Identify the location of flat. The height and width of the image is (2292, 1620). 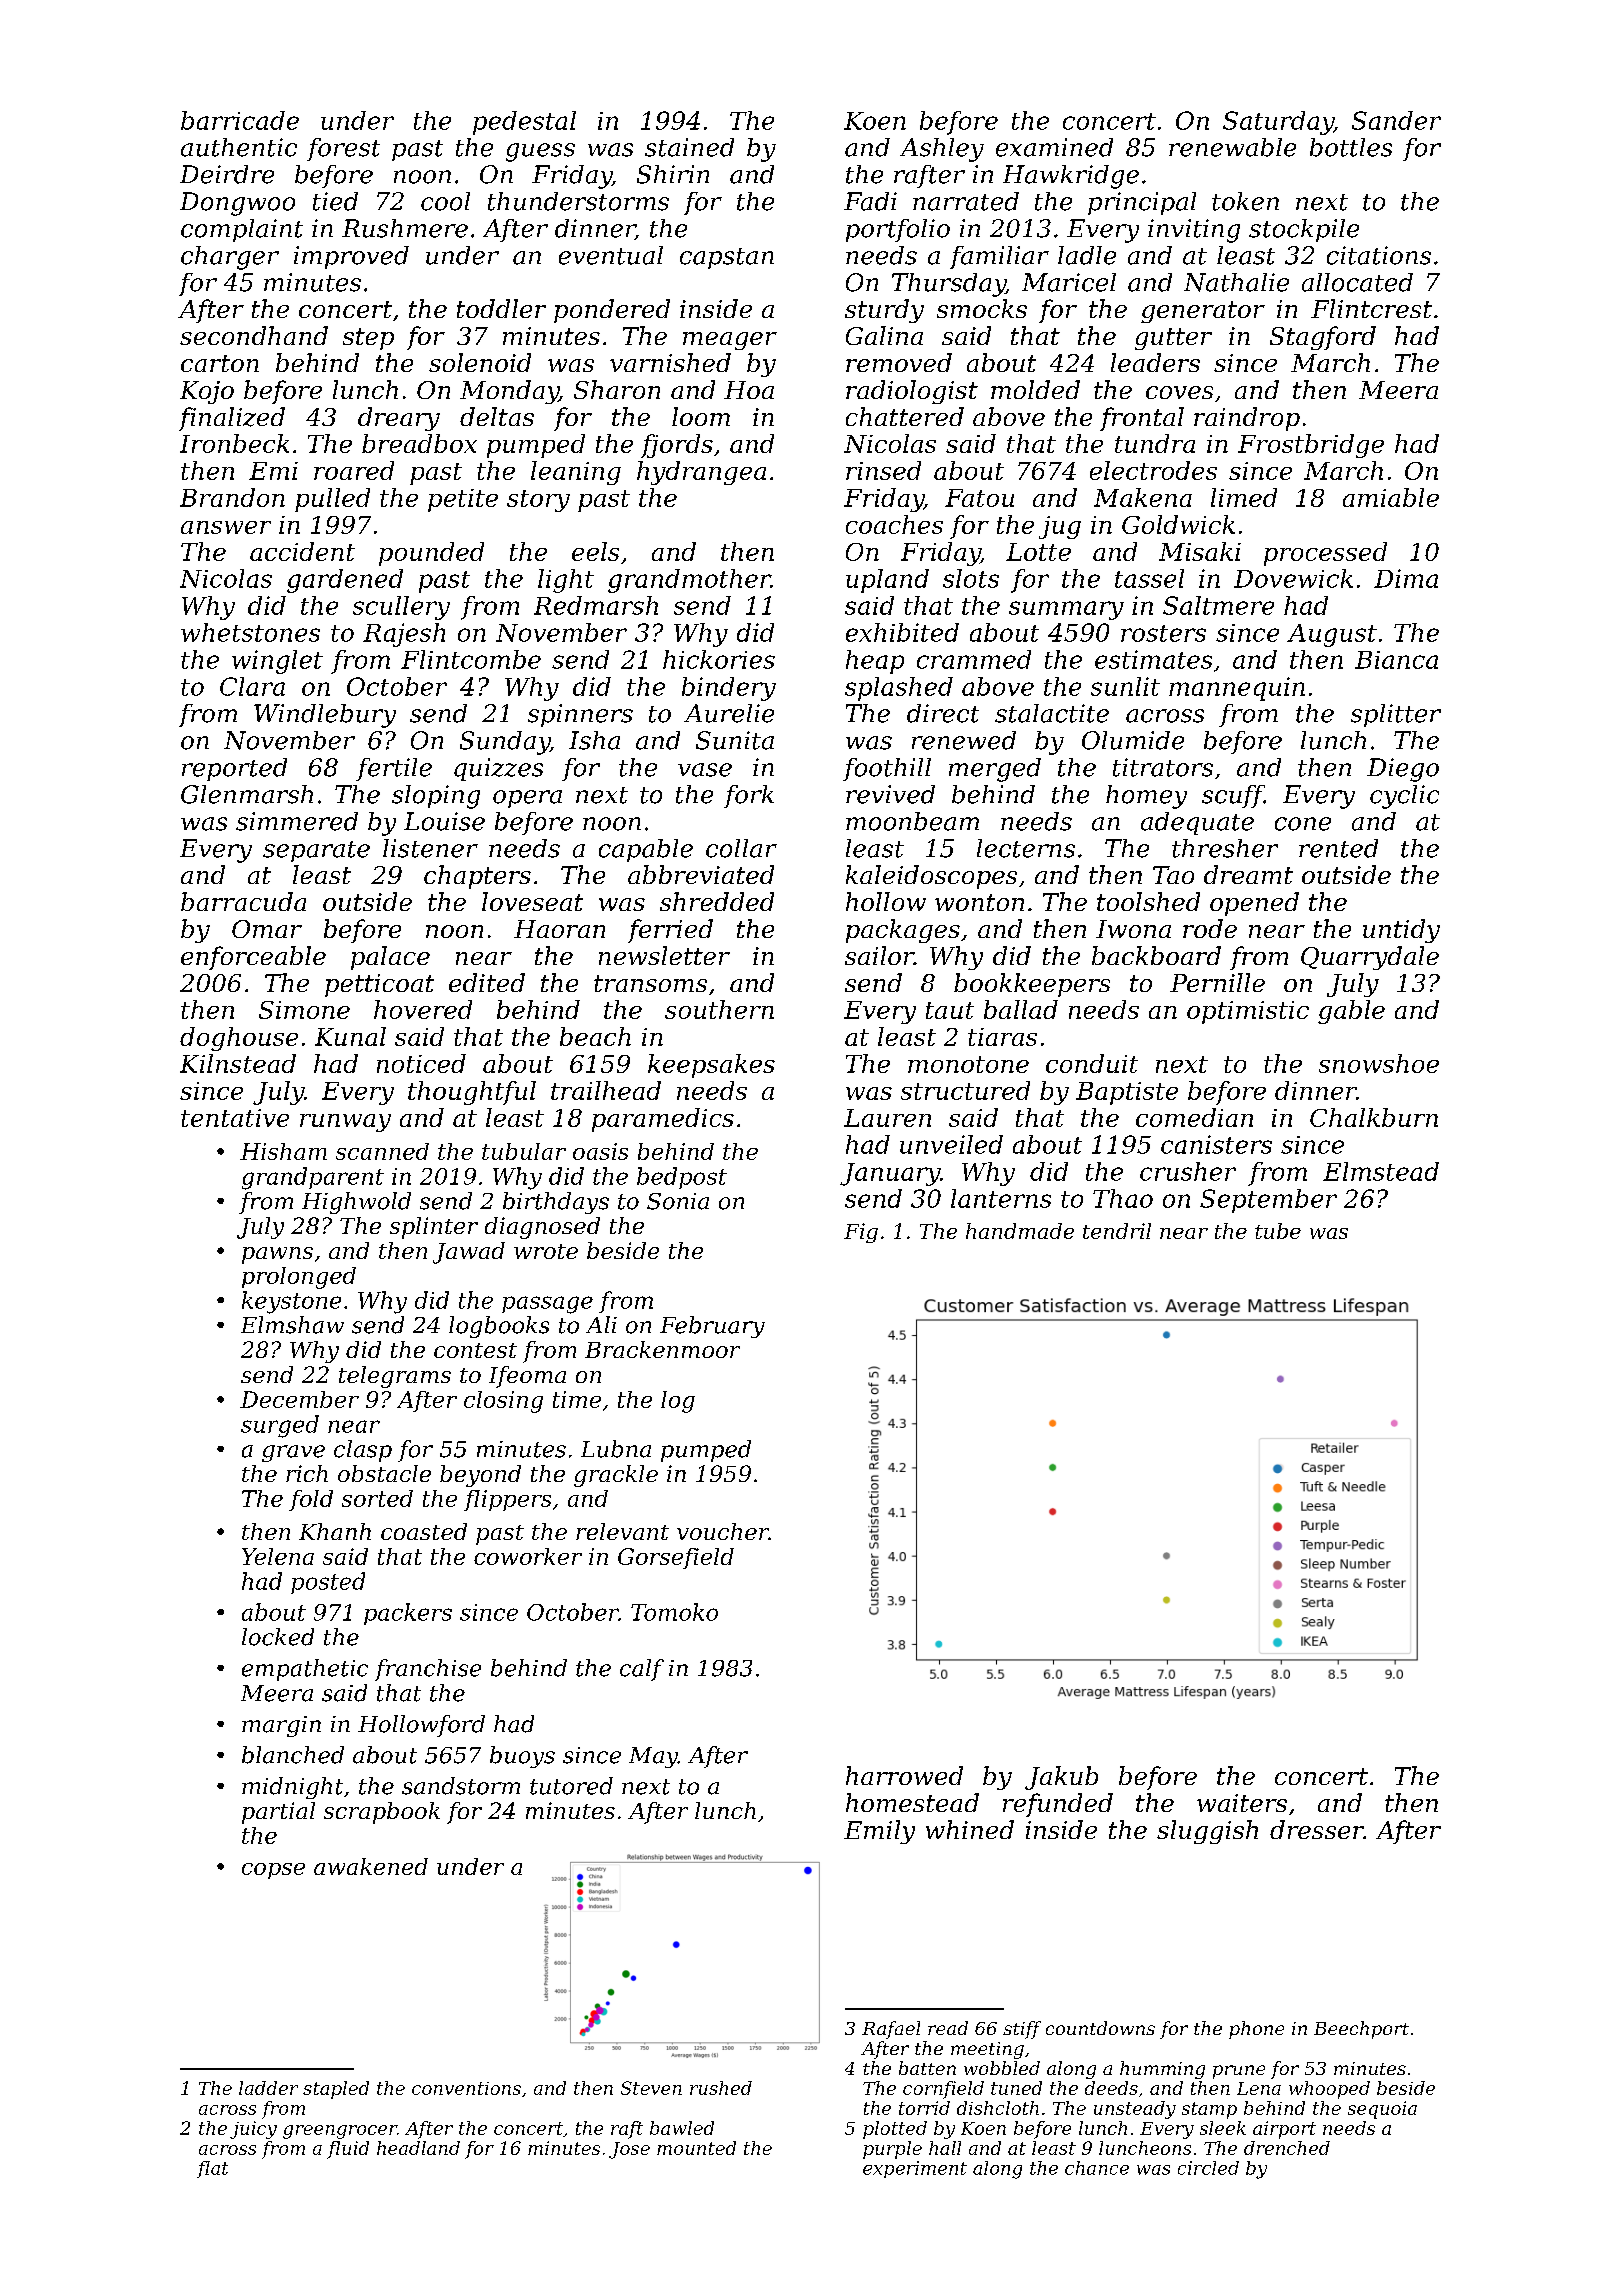
(212, 2169).
